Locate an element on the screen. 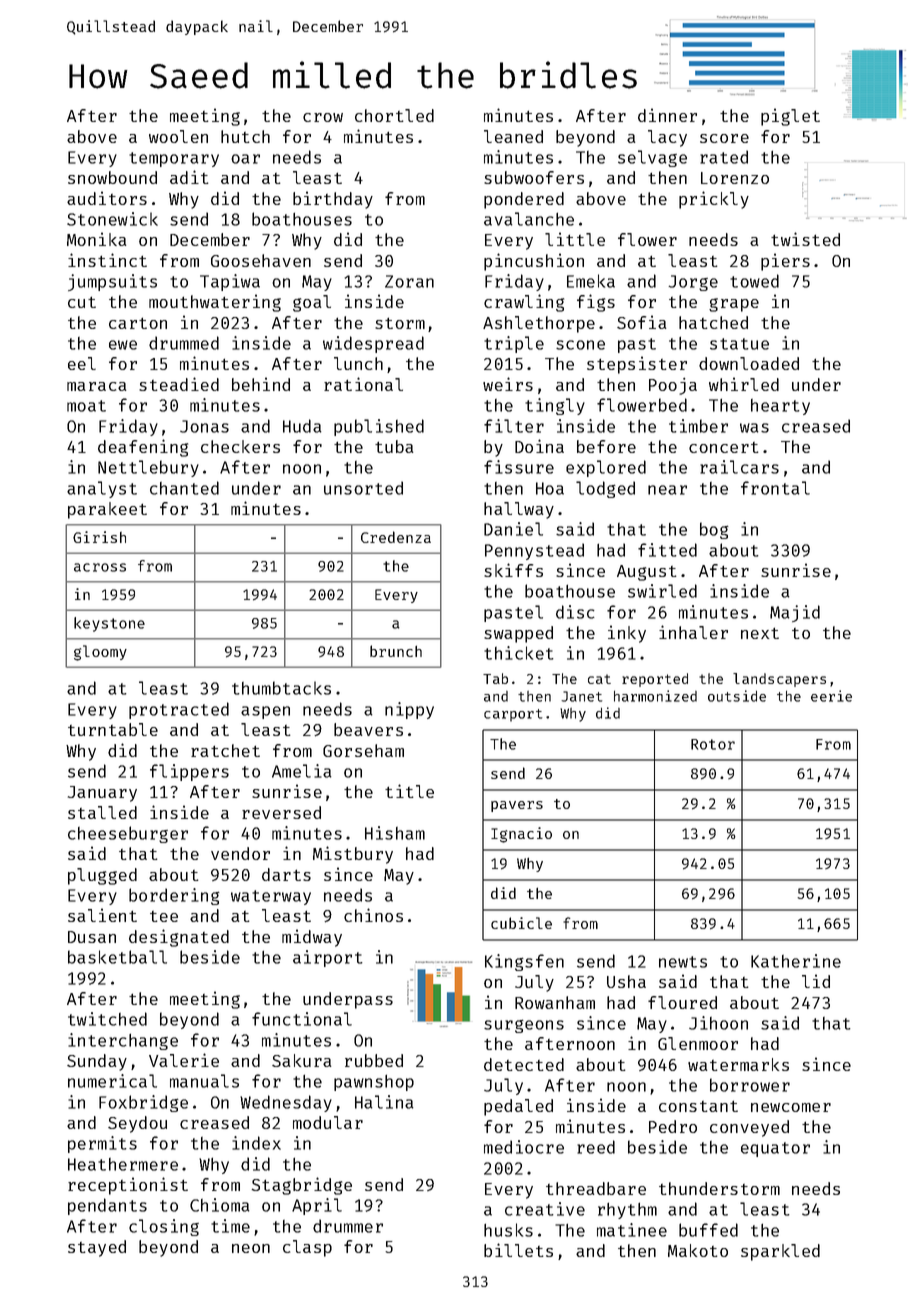 This screenshot has height=1308, width=924. waterway is located at coordinates (271, 897).
